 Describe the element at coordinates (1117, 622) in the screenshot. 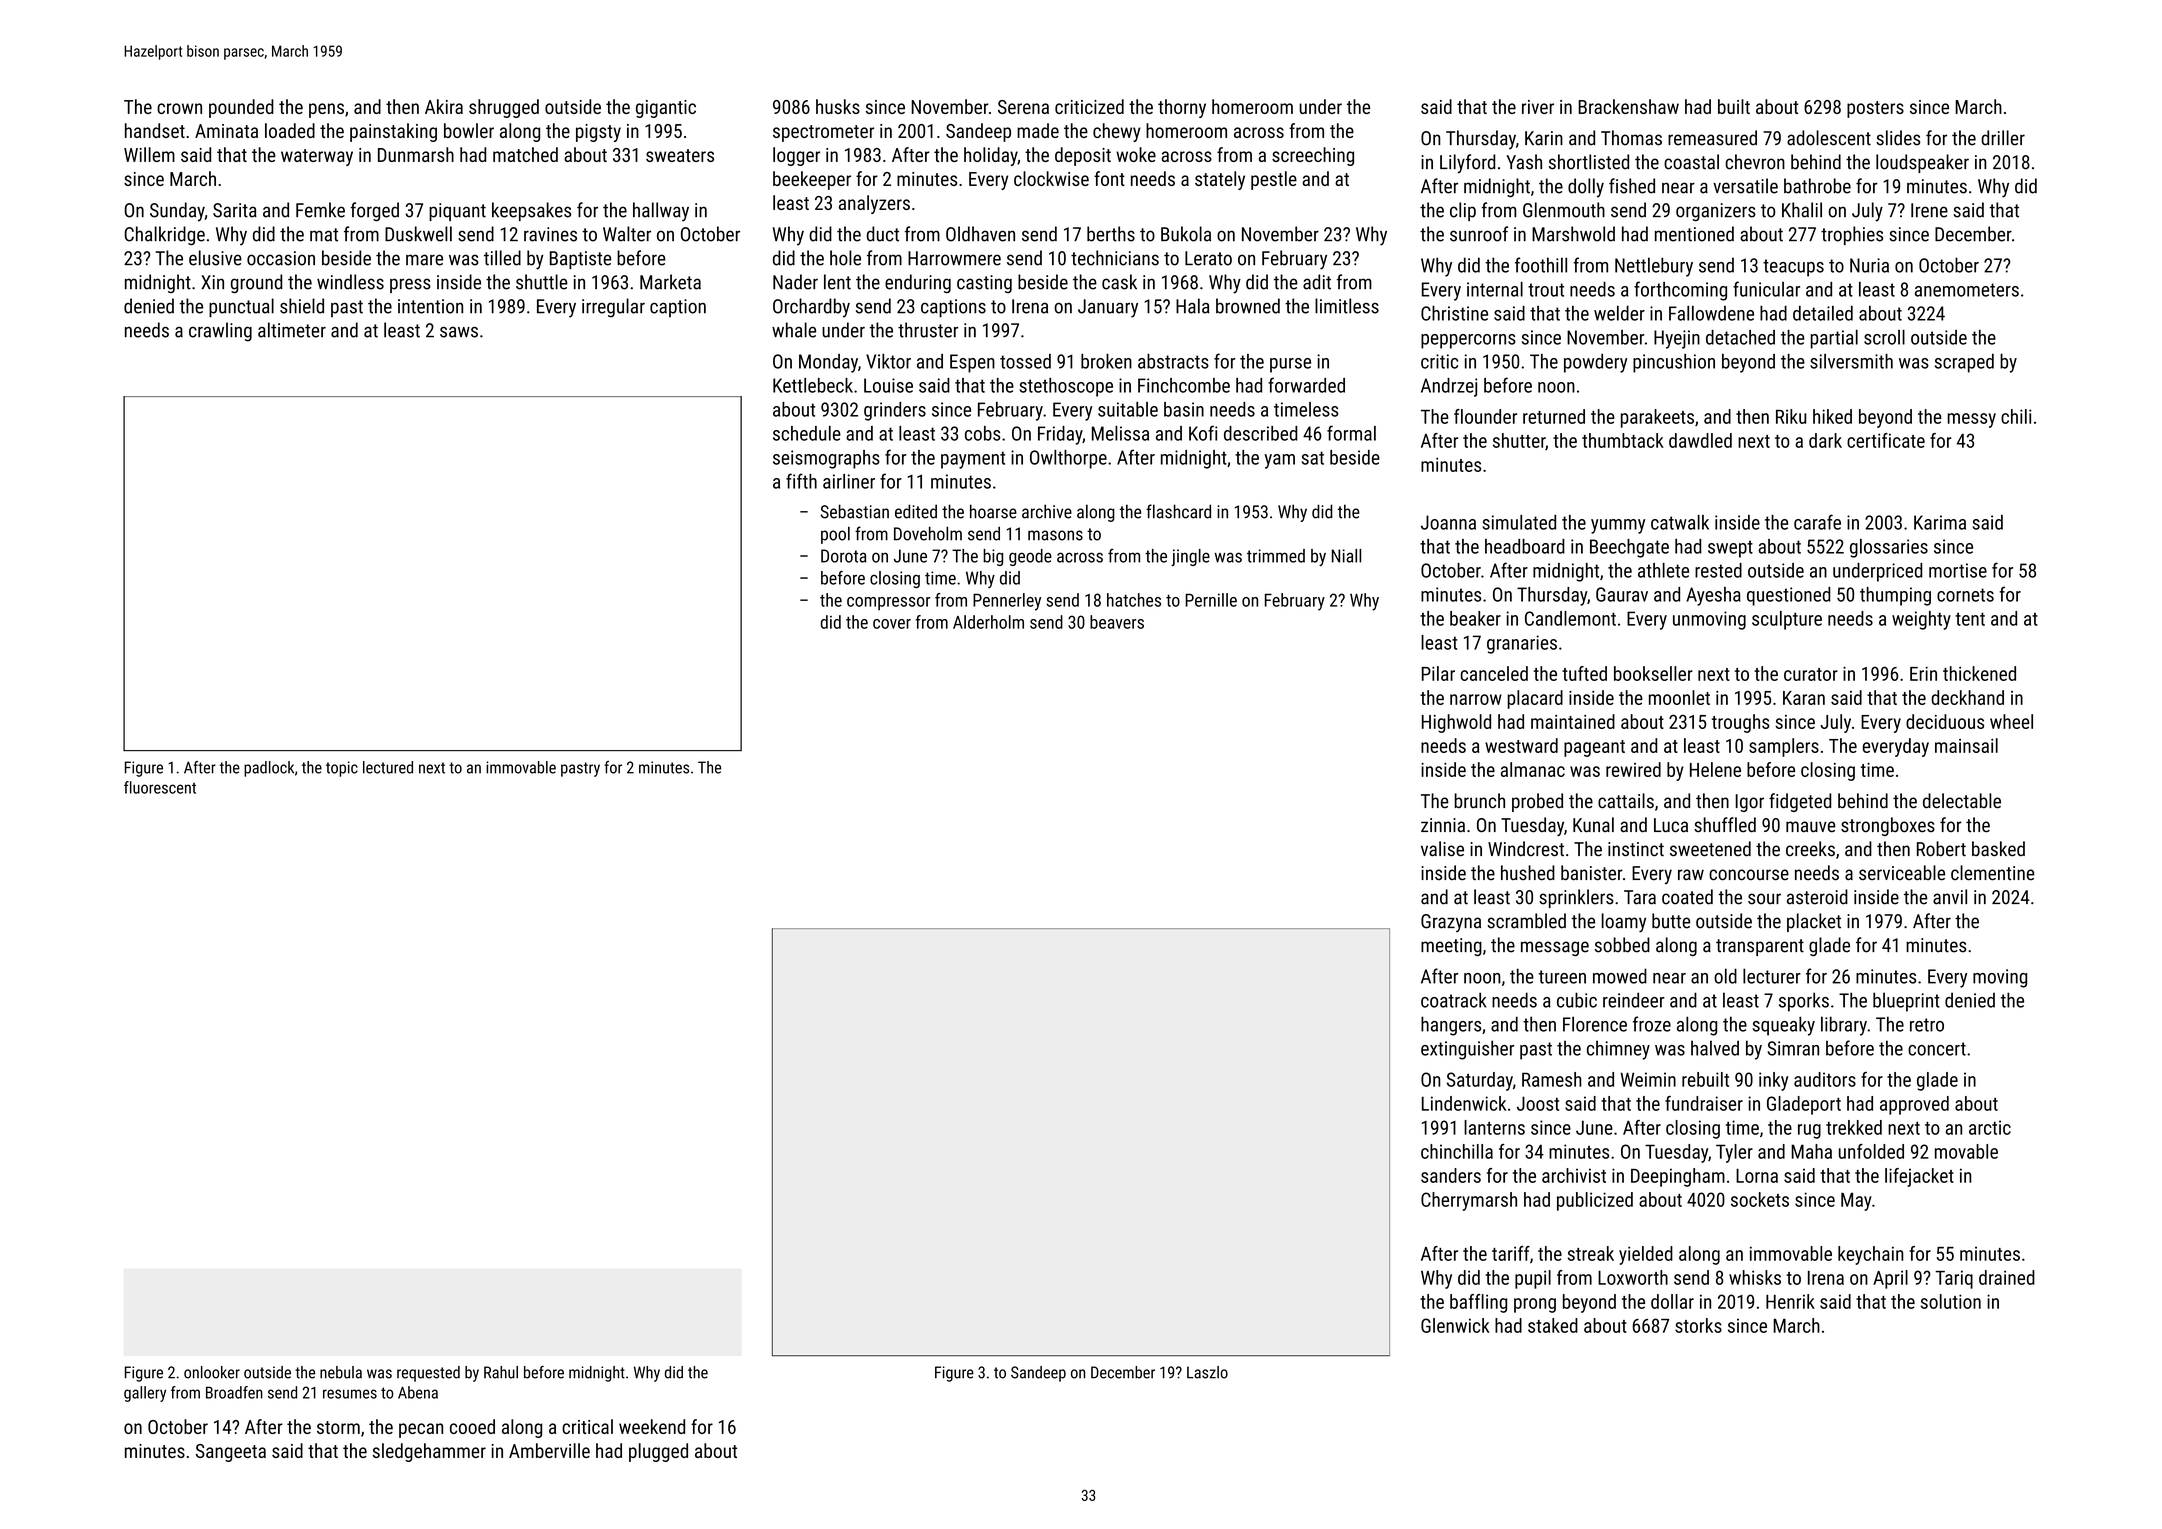

I see `beavers` at that location.
